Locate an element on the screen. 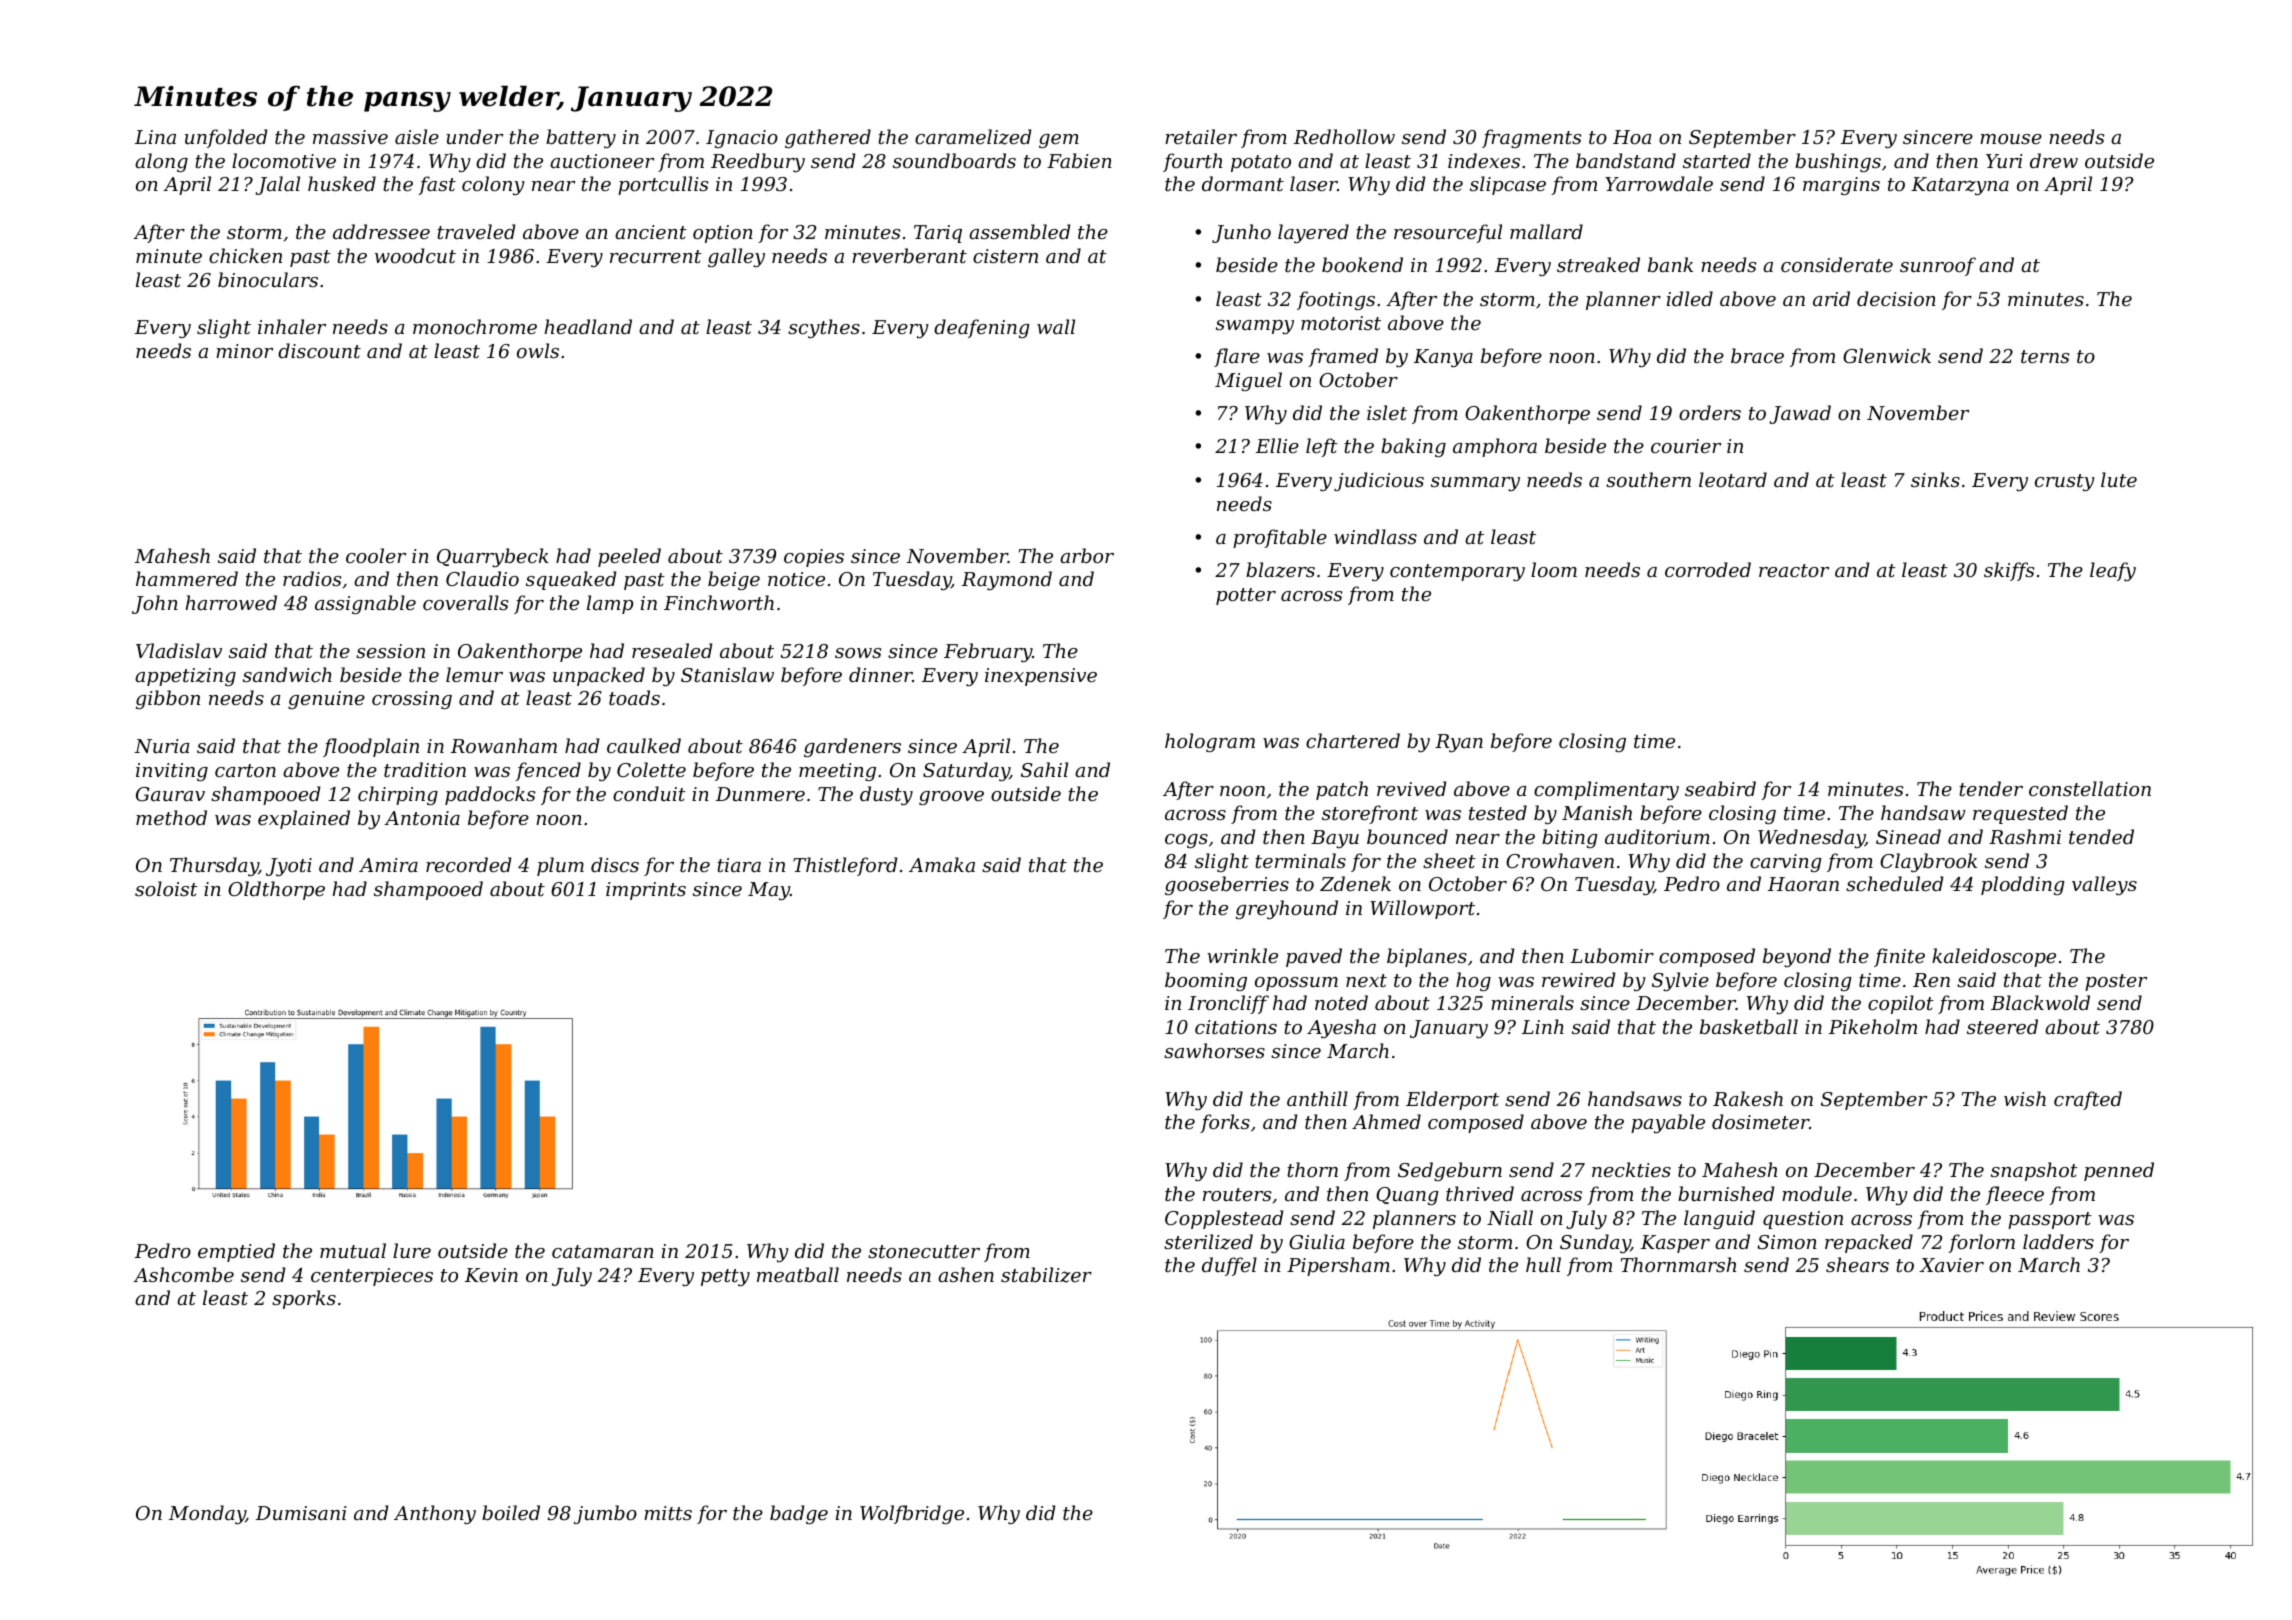 This screenshot has height=1620, width=2292. Dumisani is located at coordinates (301, 1513).
